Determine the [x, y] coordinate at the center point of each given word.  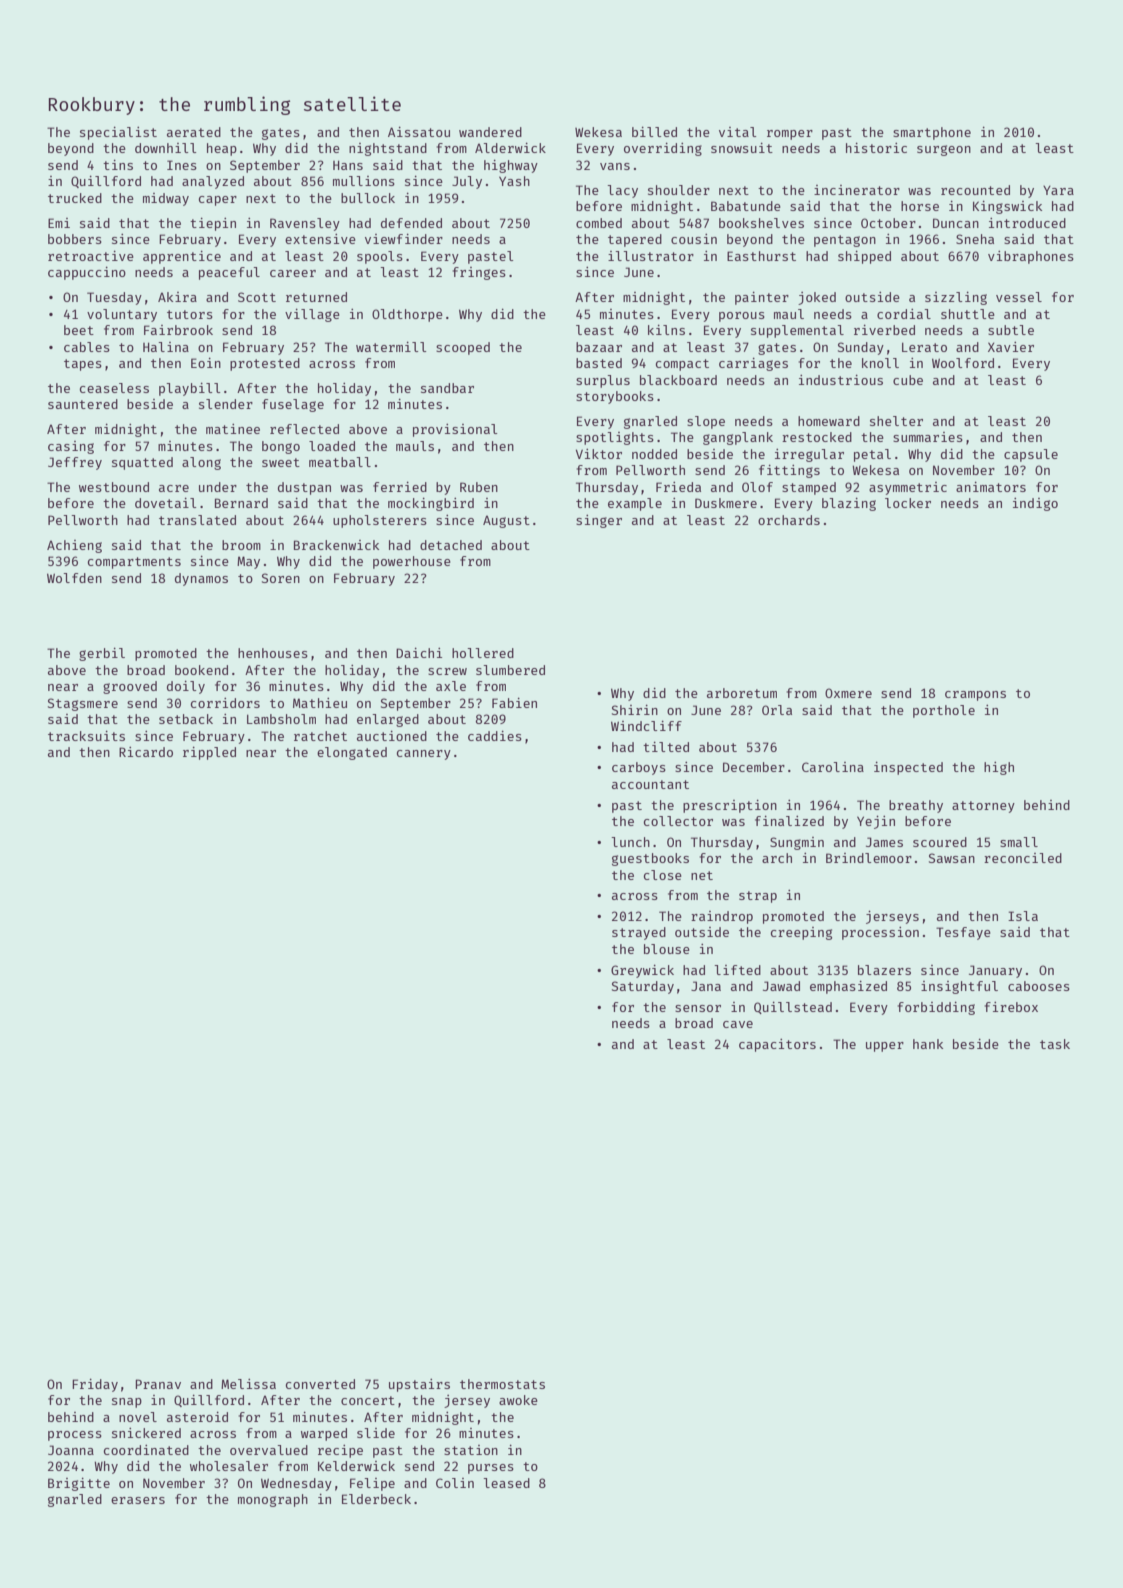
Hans [348, 165]
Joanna [71, 1450]
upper [885, 1047]
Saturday [643, 987]
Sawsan [952, 858]
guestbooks [650, 859]
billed [654, 132]
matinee [233, 429]
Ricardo [146, 752]
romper [790, 135]
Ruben [479, 487]
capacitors [777, 1045]
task [1055, 1044]
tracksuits [86, 736]
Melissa [248, 1384]
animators [991, 487]
